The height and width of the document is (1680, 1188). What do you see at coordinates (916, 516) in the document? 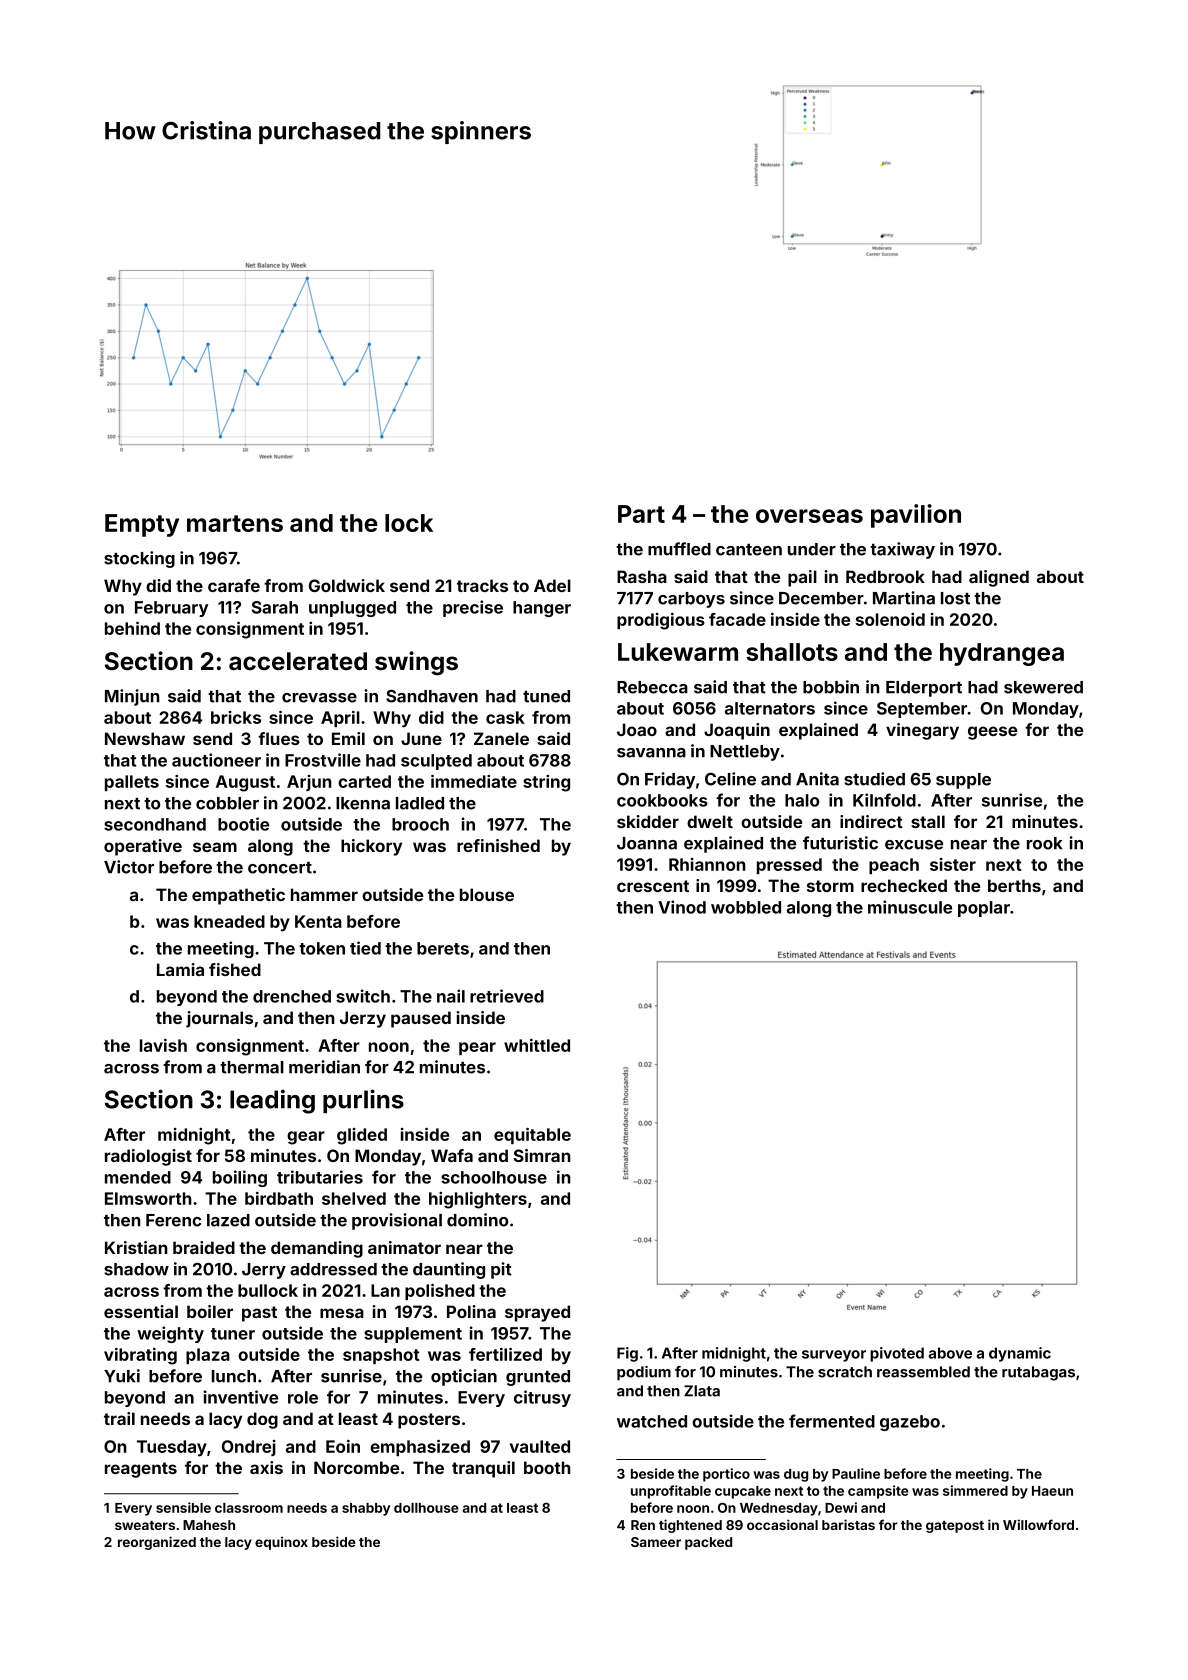
I see `pavilion` at bounding box center [916, 516].
